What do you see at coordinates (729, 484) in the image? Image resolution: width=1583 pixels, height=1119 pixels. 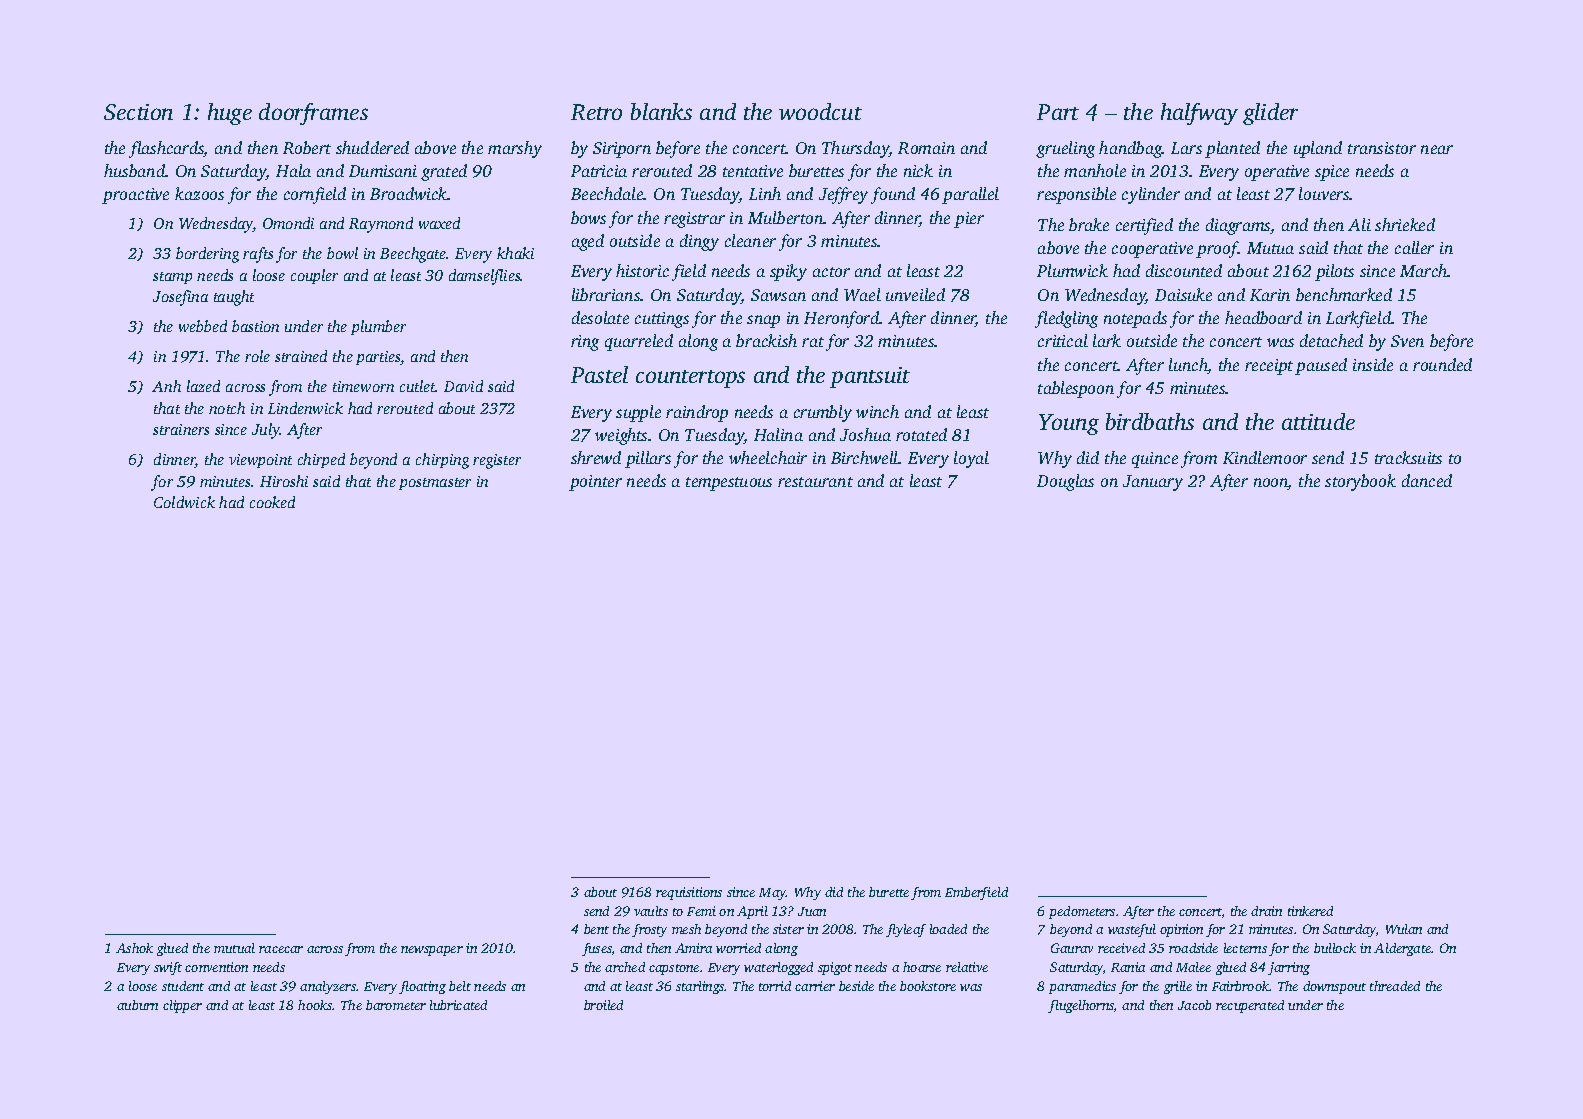 I see `tempestuous` at bounding box center [729, 484].
